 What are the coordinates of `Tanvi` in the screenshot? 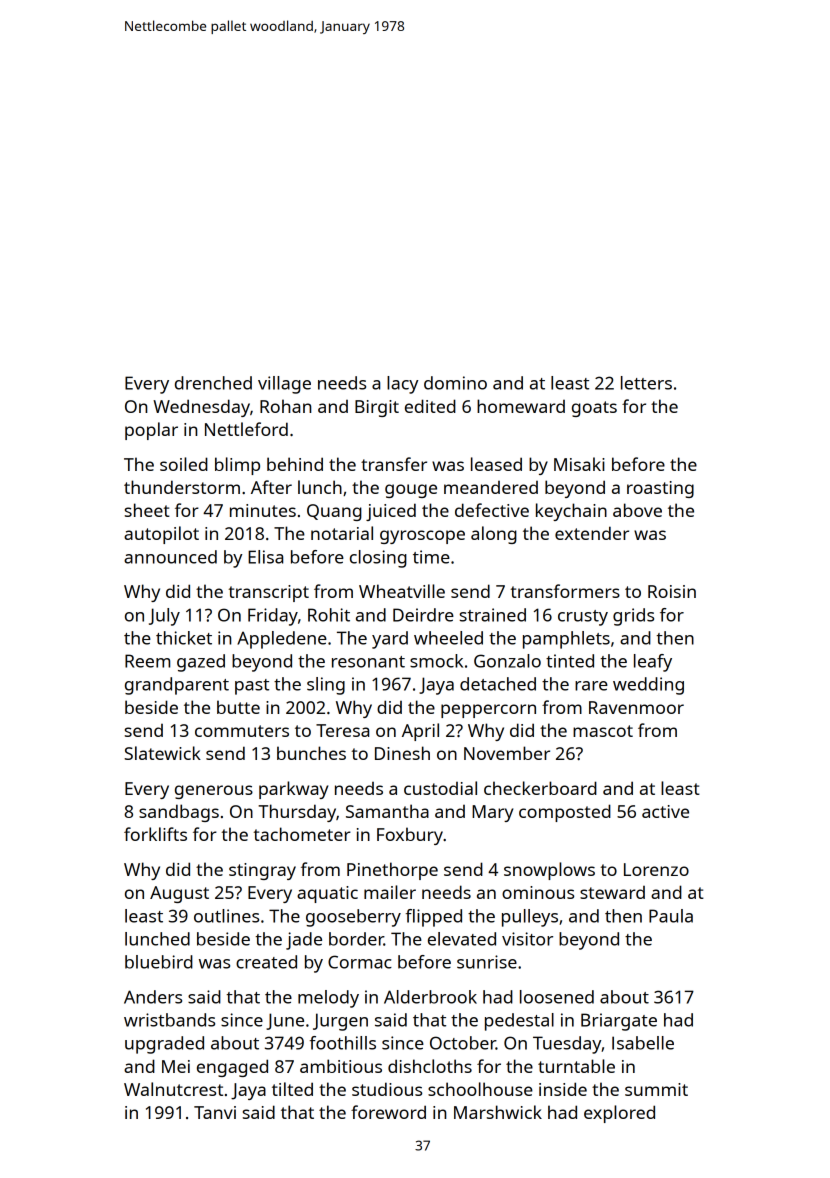 It's located at (215, 1112).
